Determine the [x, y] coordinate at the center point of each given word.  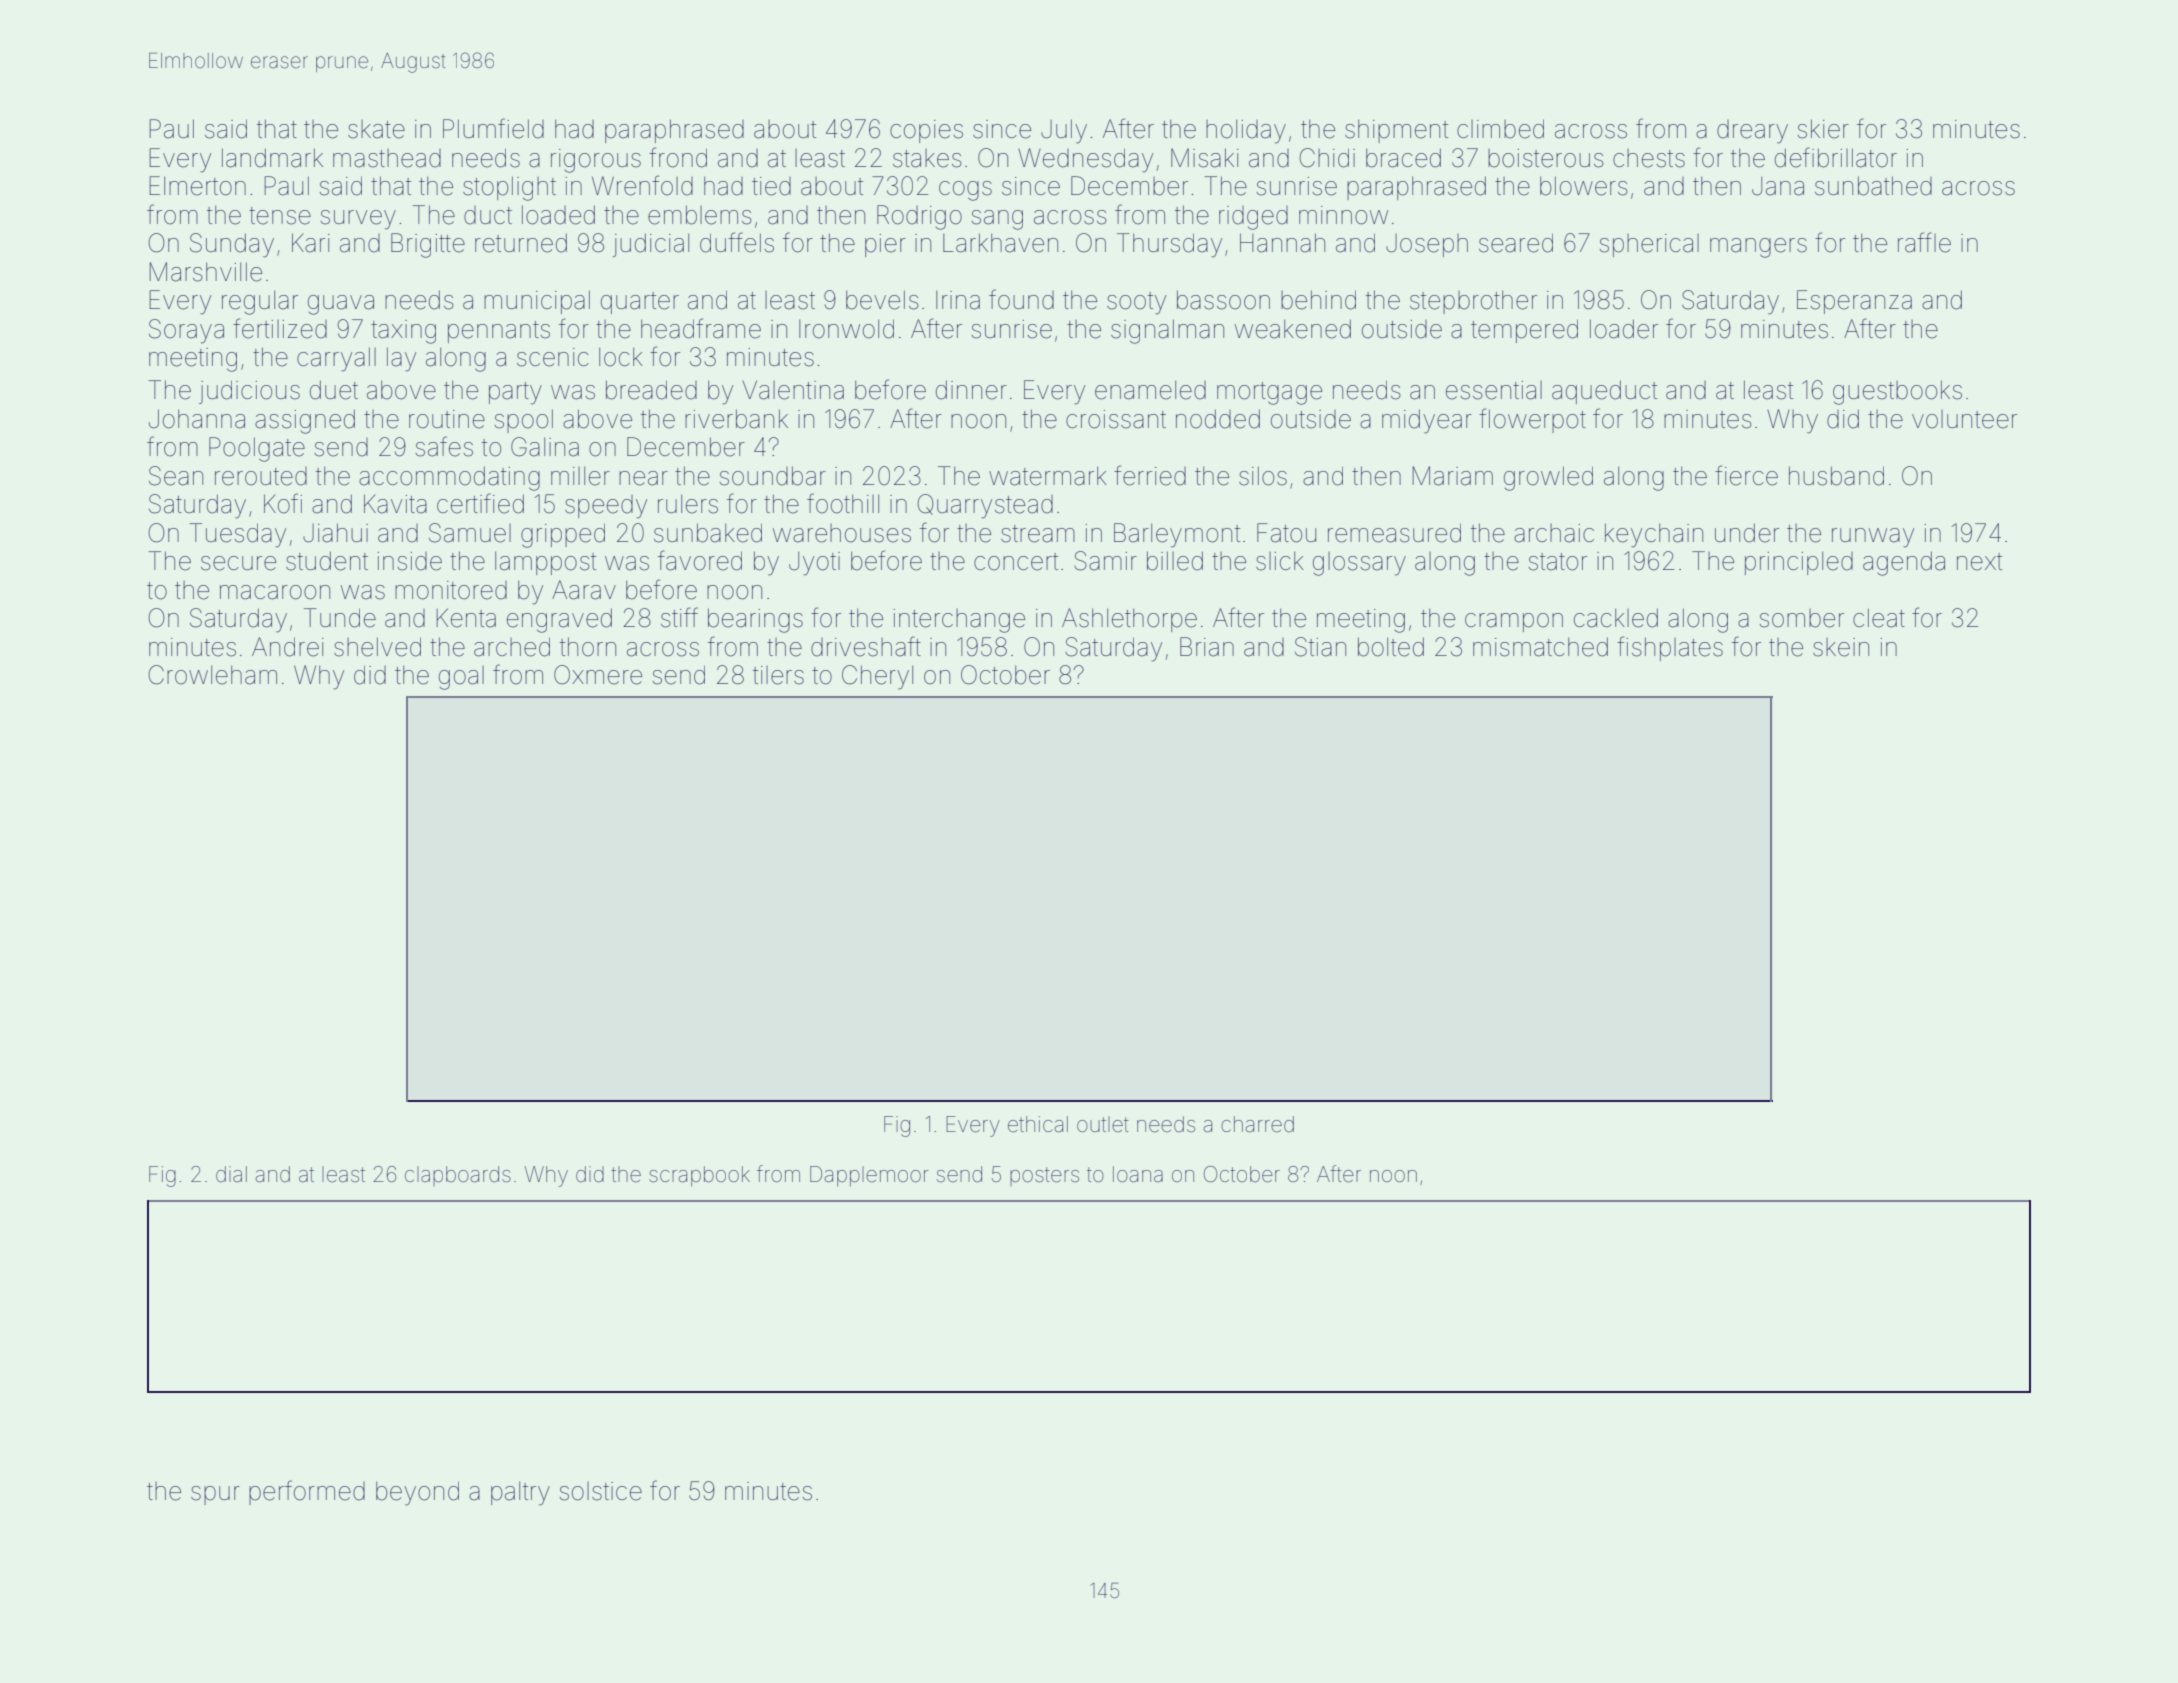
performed [307, 1492]
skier [1823, 129]
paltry [520, 1493]
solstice [601, 1491]
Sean [176, 476]
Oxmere [598, 675]
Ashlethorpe [1129, 620]
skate [376, 129]
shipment [1396, 131]
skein [1841, 647]
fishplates [1670, 648]
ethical [1038, 1124]
